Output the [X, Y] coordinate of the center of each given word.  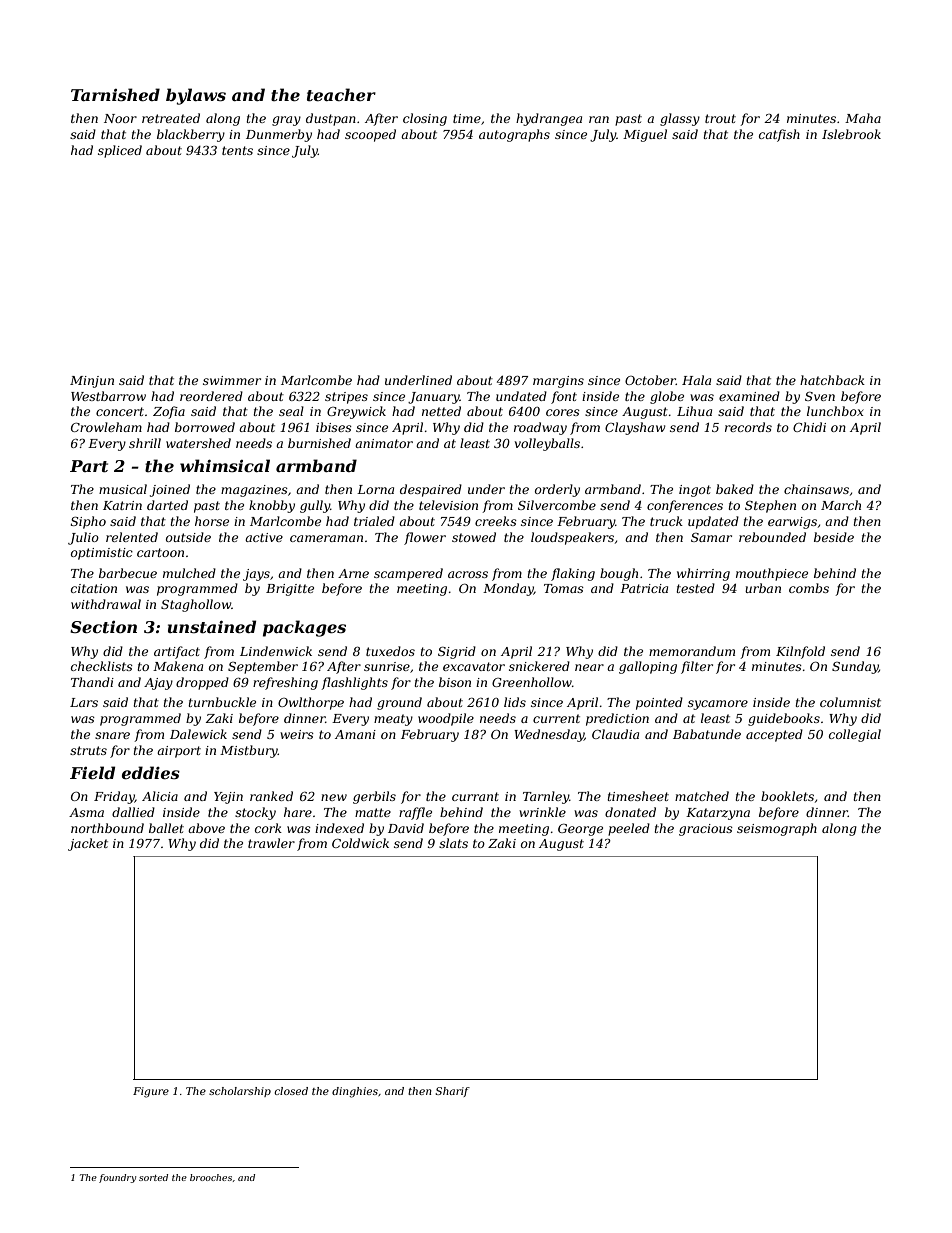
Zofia [169, 412]
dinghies [355, 1092]
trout [720, 118]
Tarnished [115, 94]
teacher [341, 94]
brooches [211, 1177]
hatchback [832, 380]
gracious [706, 830]
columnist [850, 702]
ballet [166, 828]
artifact [177, 652]
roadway [540, 428]
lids [515, 702]
